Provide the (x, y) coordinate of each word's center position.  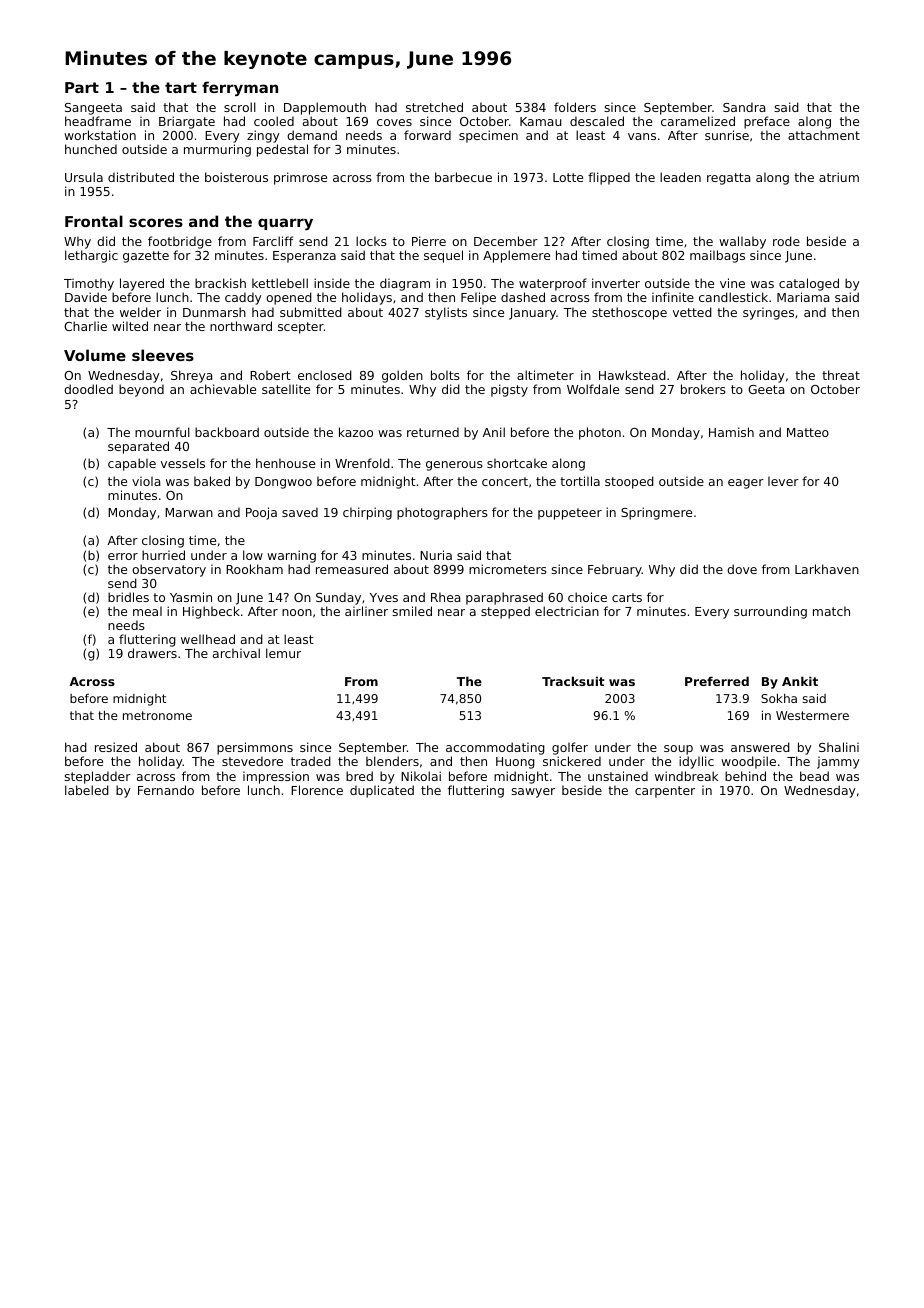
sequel (443, 256)
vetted (692, 312)
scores (156, 222)
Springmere (656, 513)
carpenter (665, 792)
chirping (367, 513)
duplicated (382, 791)
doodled (88, 389)
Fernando (166, 790)
